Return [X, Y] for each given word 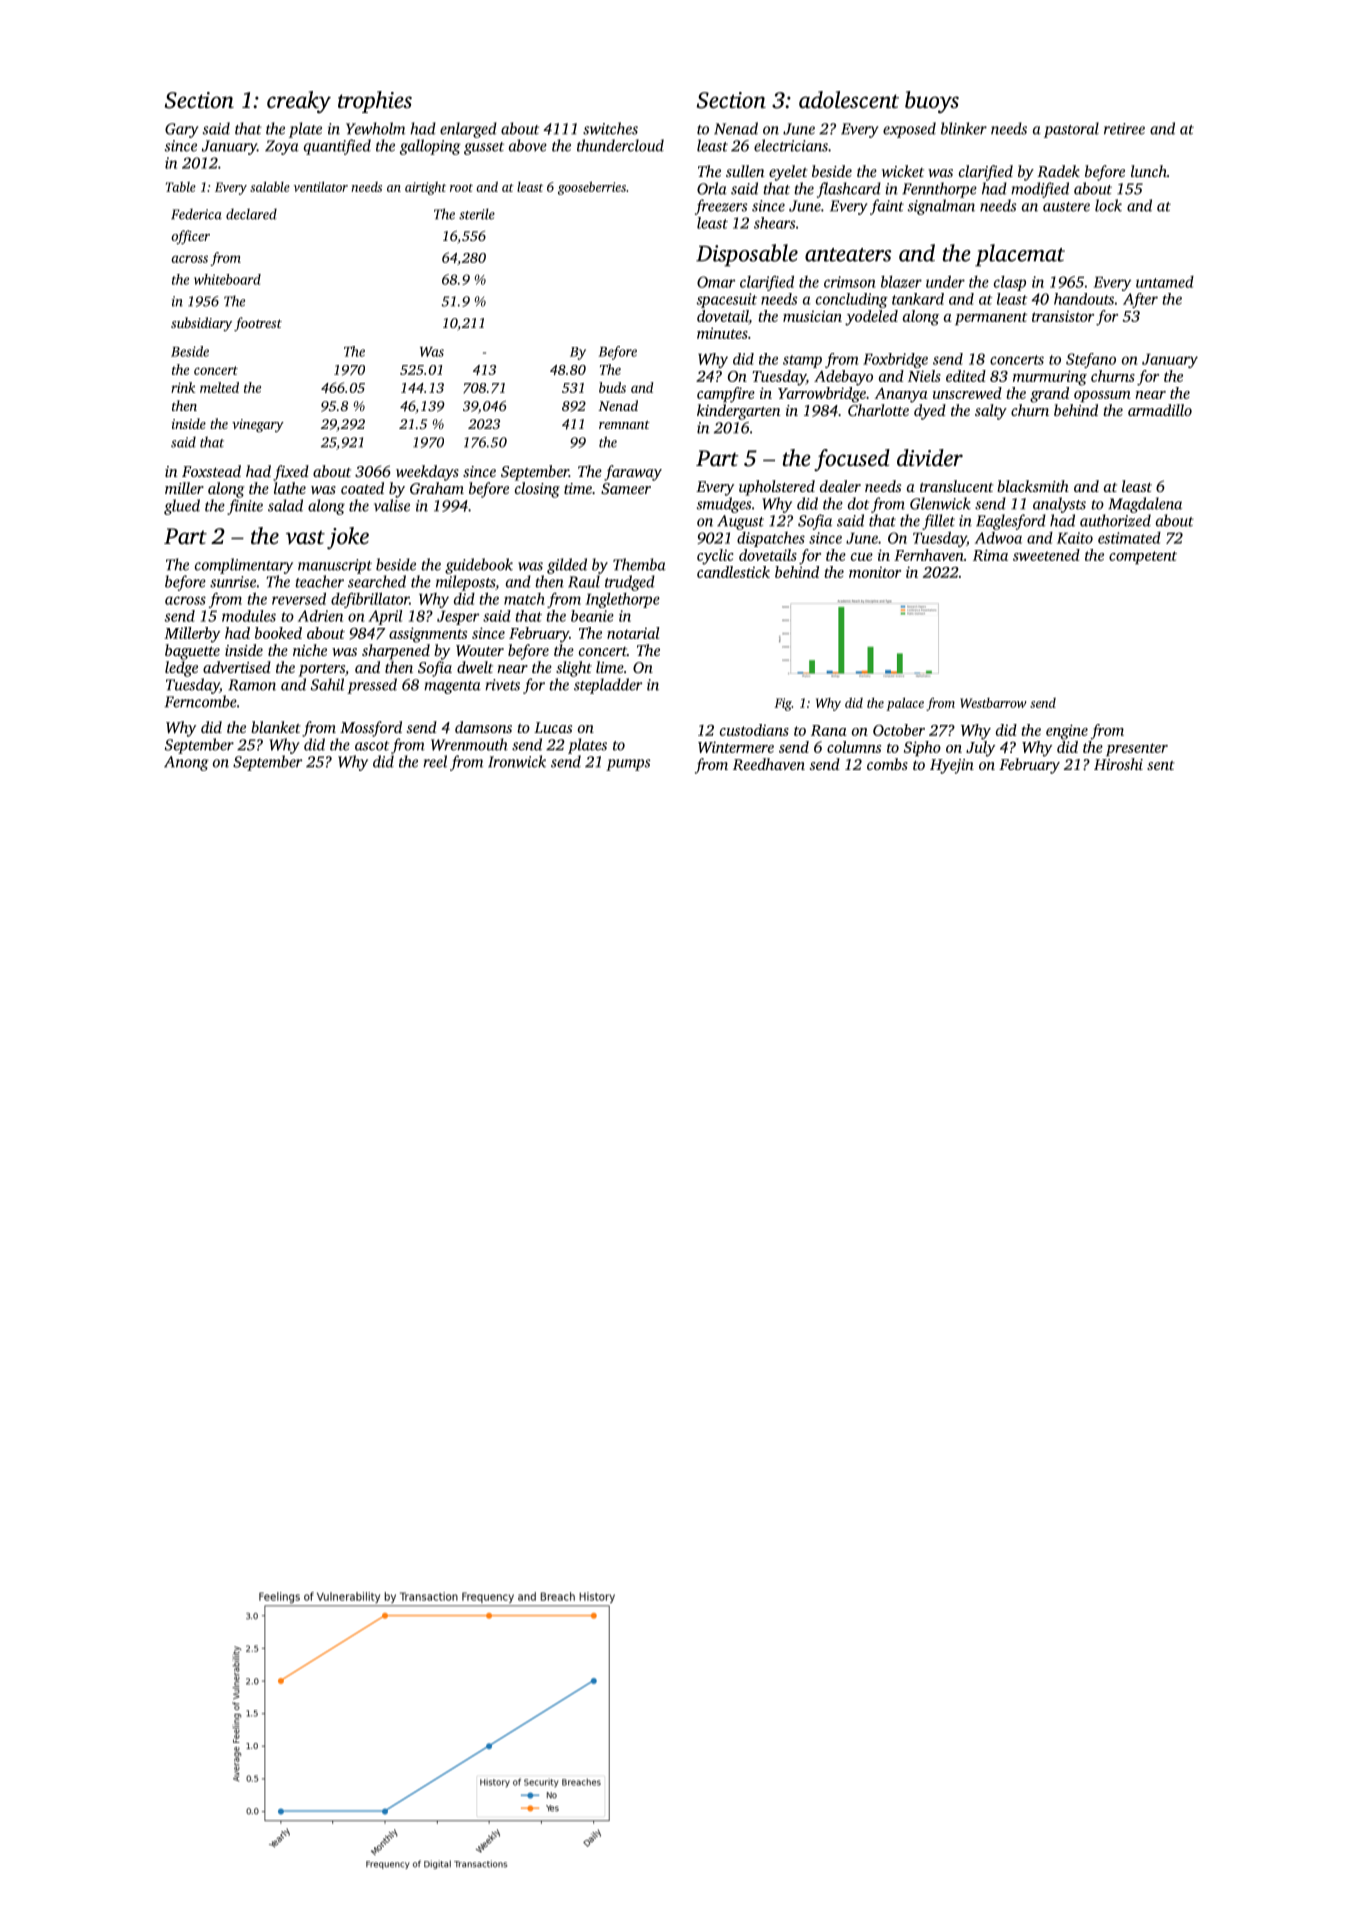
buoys [932, 102]
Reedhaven [769, 764]
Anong [186, 763]
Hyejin [952, 766]
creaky [299, 102]
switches [610, 128]
